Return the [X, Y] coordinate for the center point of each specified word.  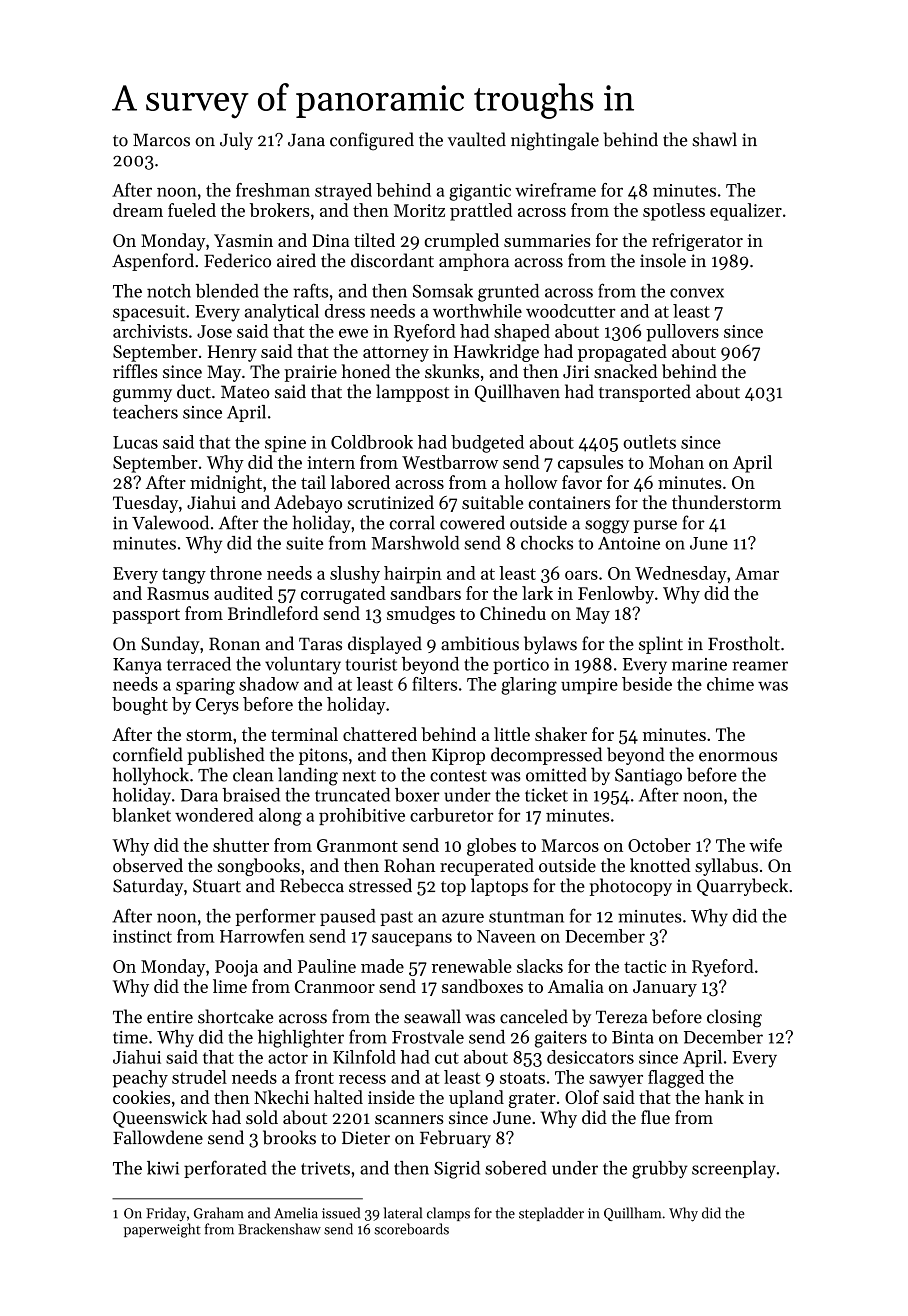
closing [734, 1018]
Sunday [170, 645]
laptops [499, 887]
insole [663, 260]
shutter [241, 845]
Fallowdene [158, 1137]
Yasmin [243, 240]
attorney [396, 354]
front [314, 1077]
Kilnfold [364, 1057]
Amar [757, 573]
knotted [660, 865]
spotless [674, 212]
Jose [214, 331]
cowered [472, 522]
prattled [481, 212]
